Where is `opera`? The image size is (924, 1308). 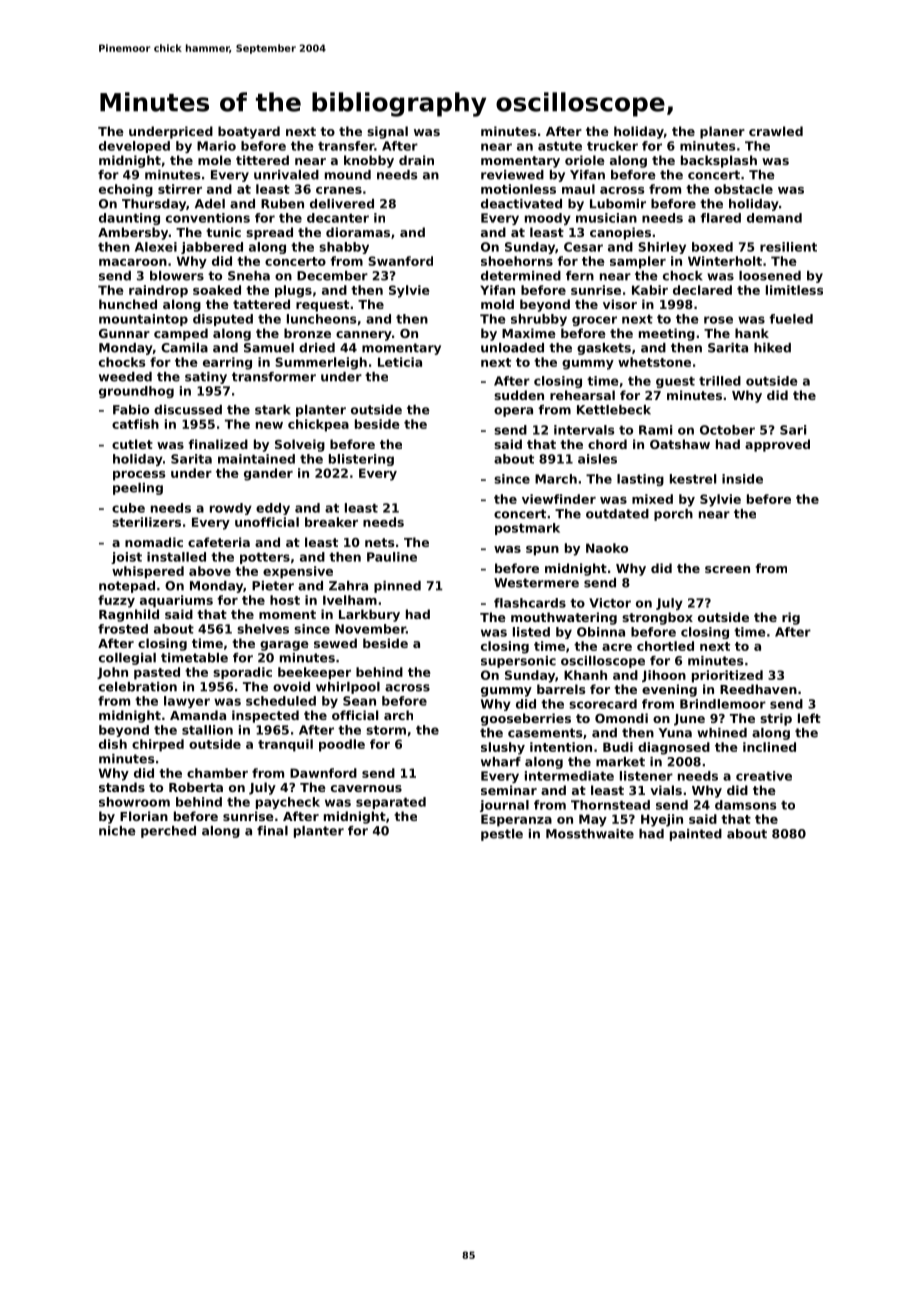 opera is located at coordinates (513, 412).
